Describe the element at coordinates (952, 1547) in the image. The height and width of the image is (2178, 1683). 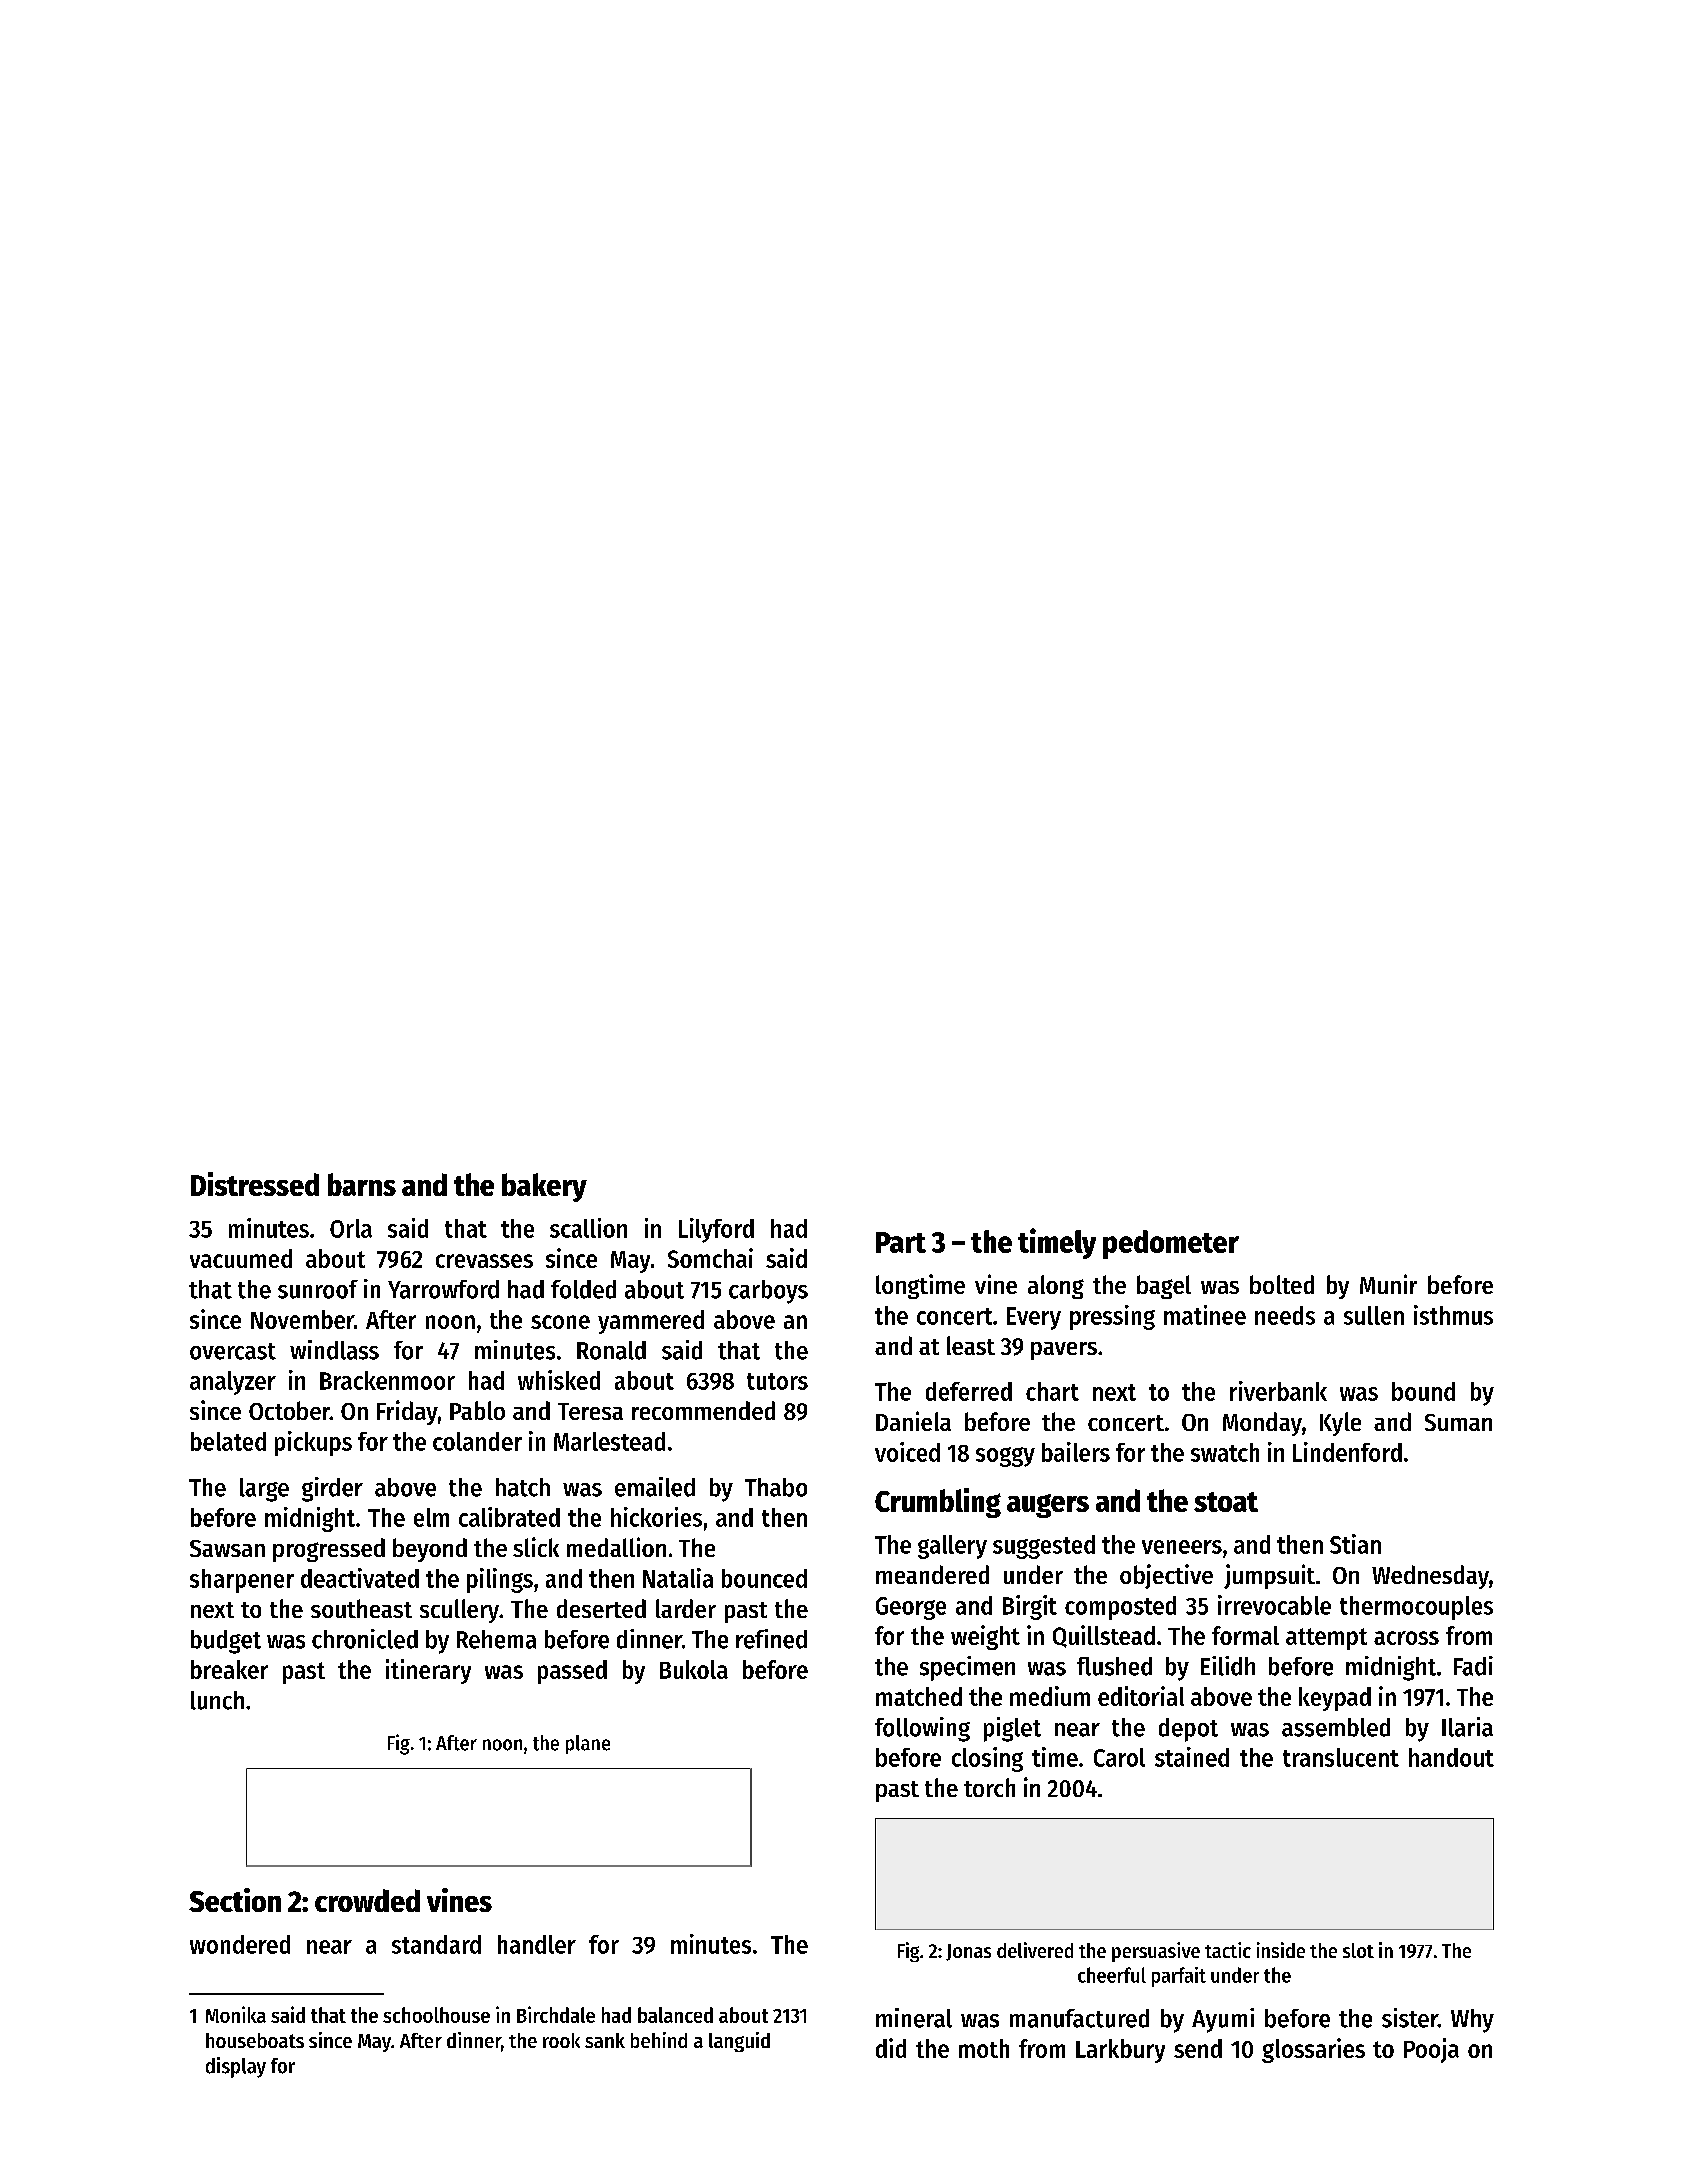
I see `gallery` at that location.
